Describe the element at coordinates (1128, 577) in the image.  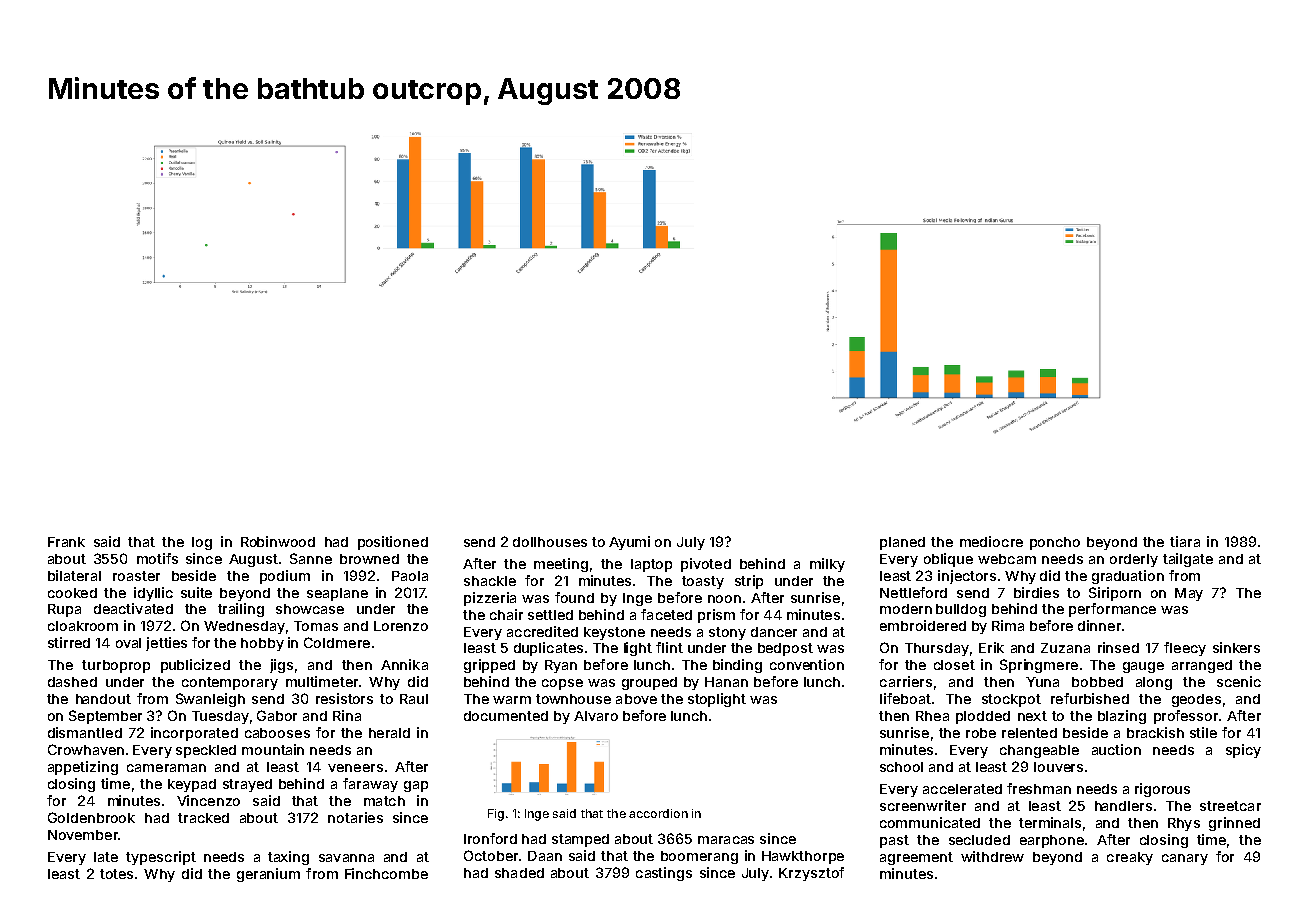
I see `graduation` at that location.
